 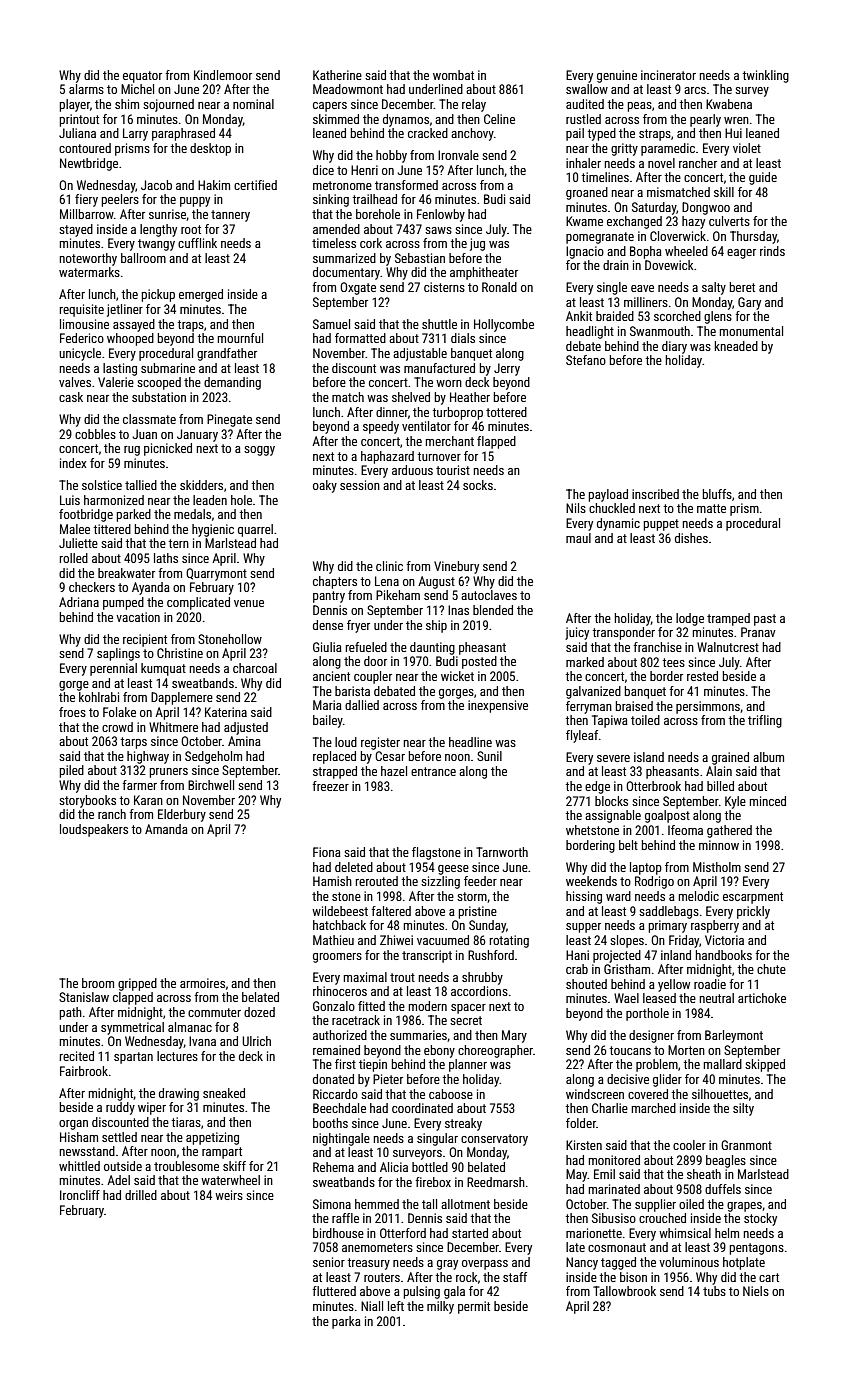 I want to click on violet, so click(x=747, y=148).
